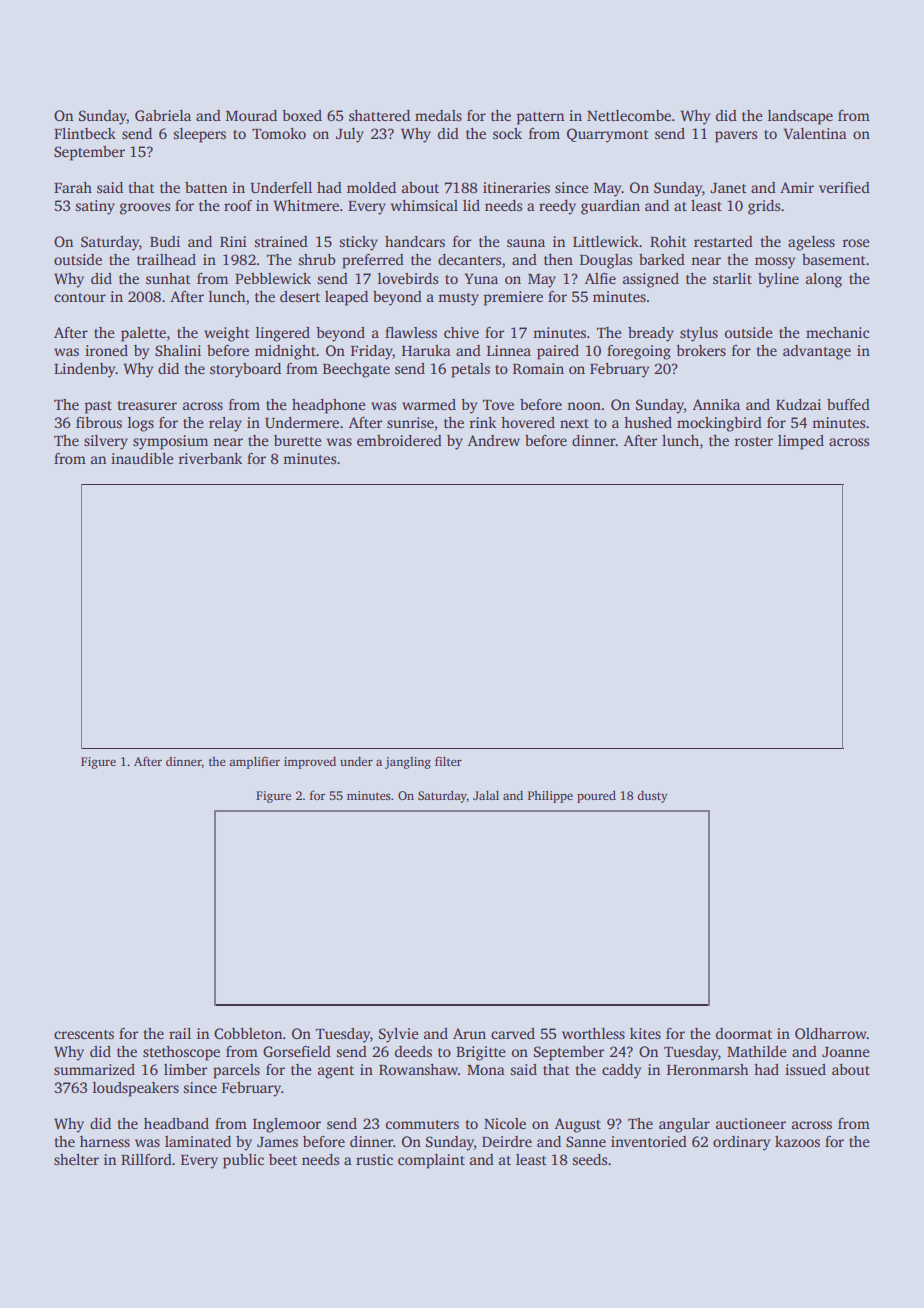 This screenshot has height=1308, width=924. I want to click on laminated, so click(198, 1141).
